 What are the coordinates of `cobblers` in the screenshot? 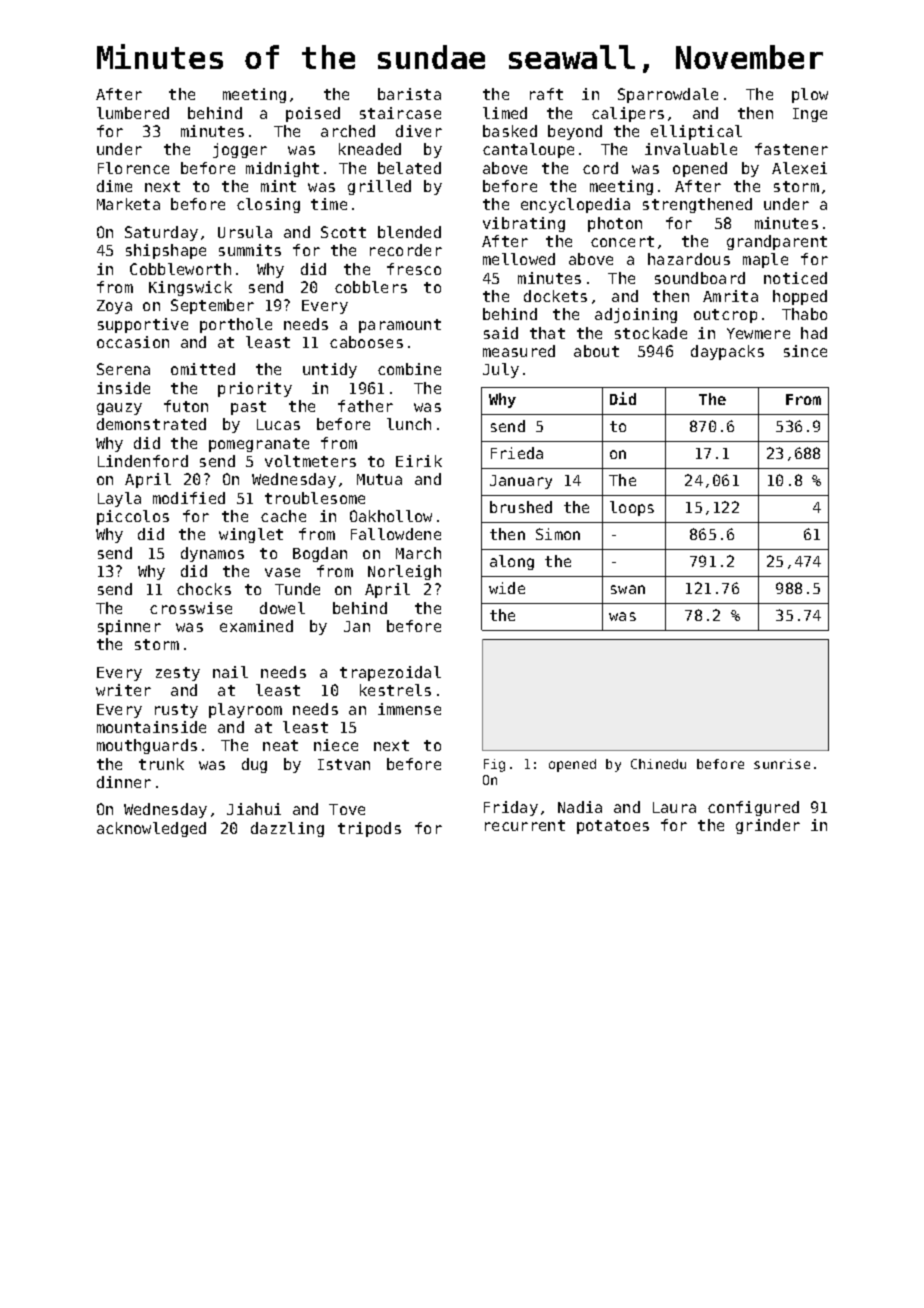 It's located at (371, 287).
